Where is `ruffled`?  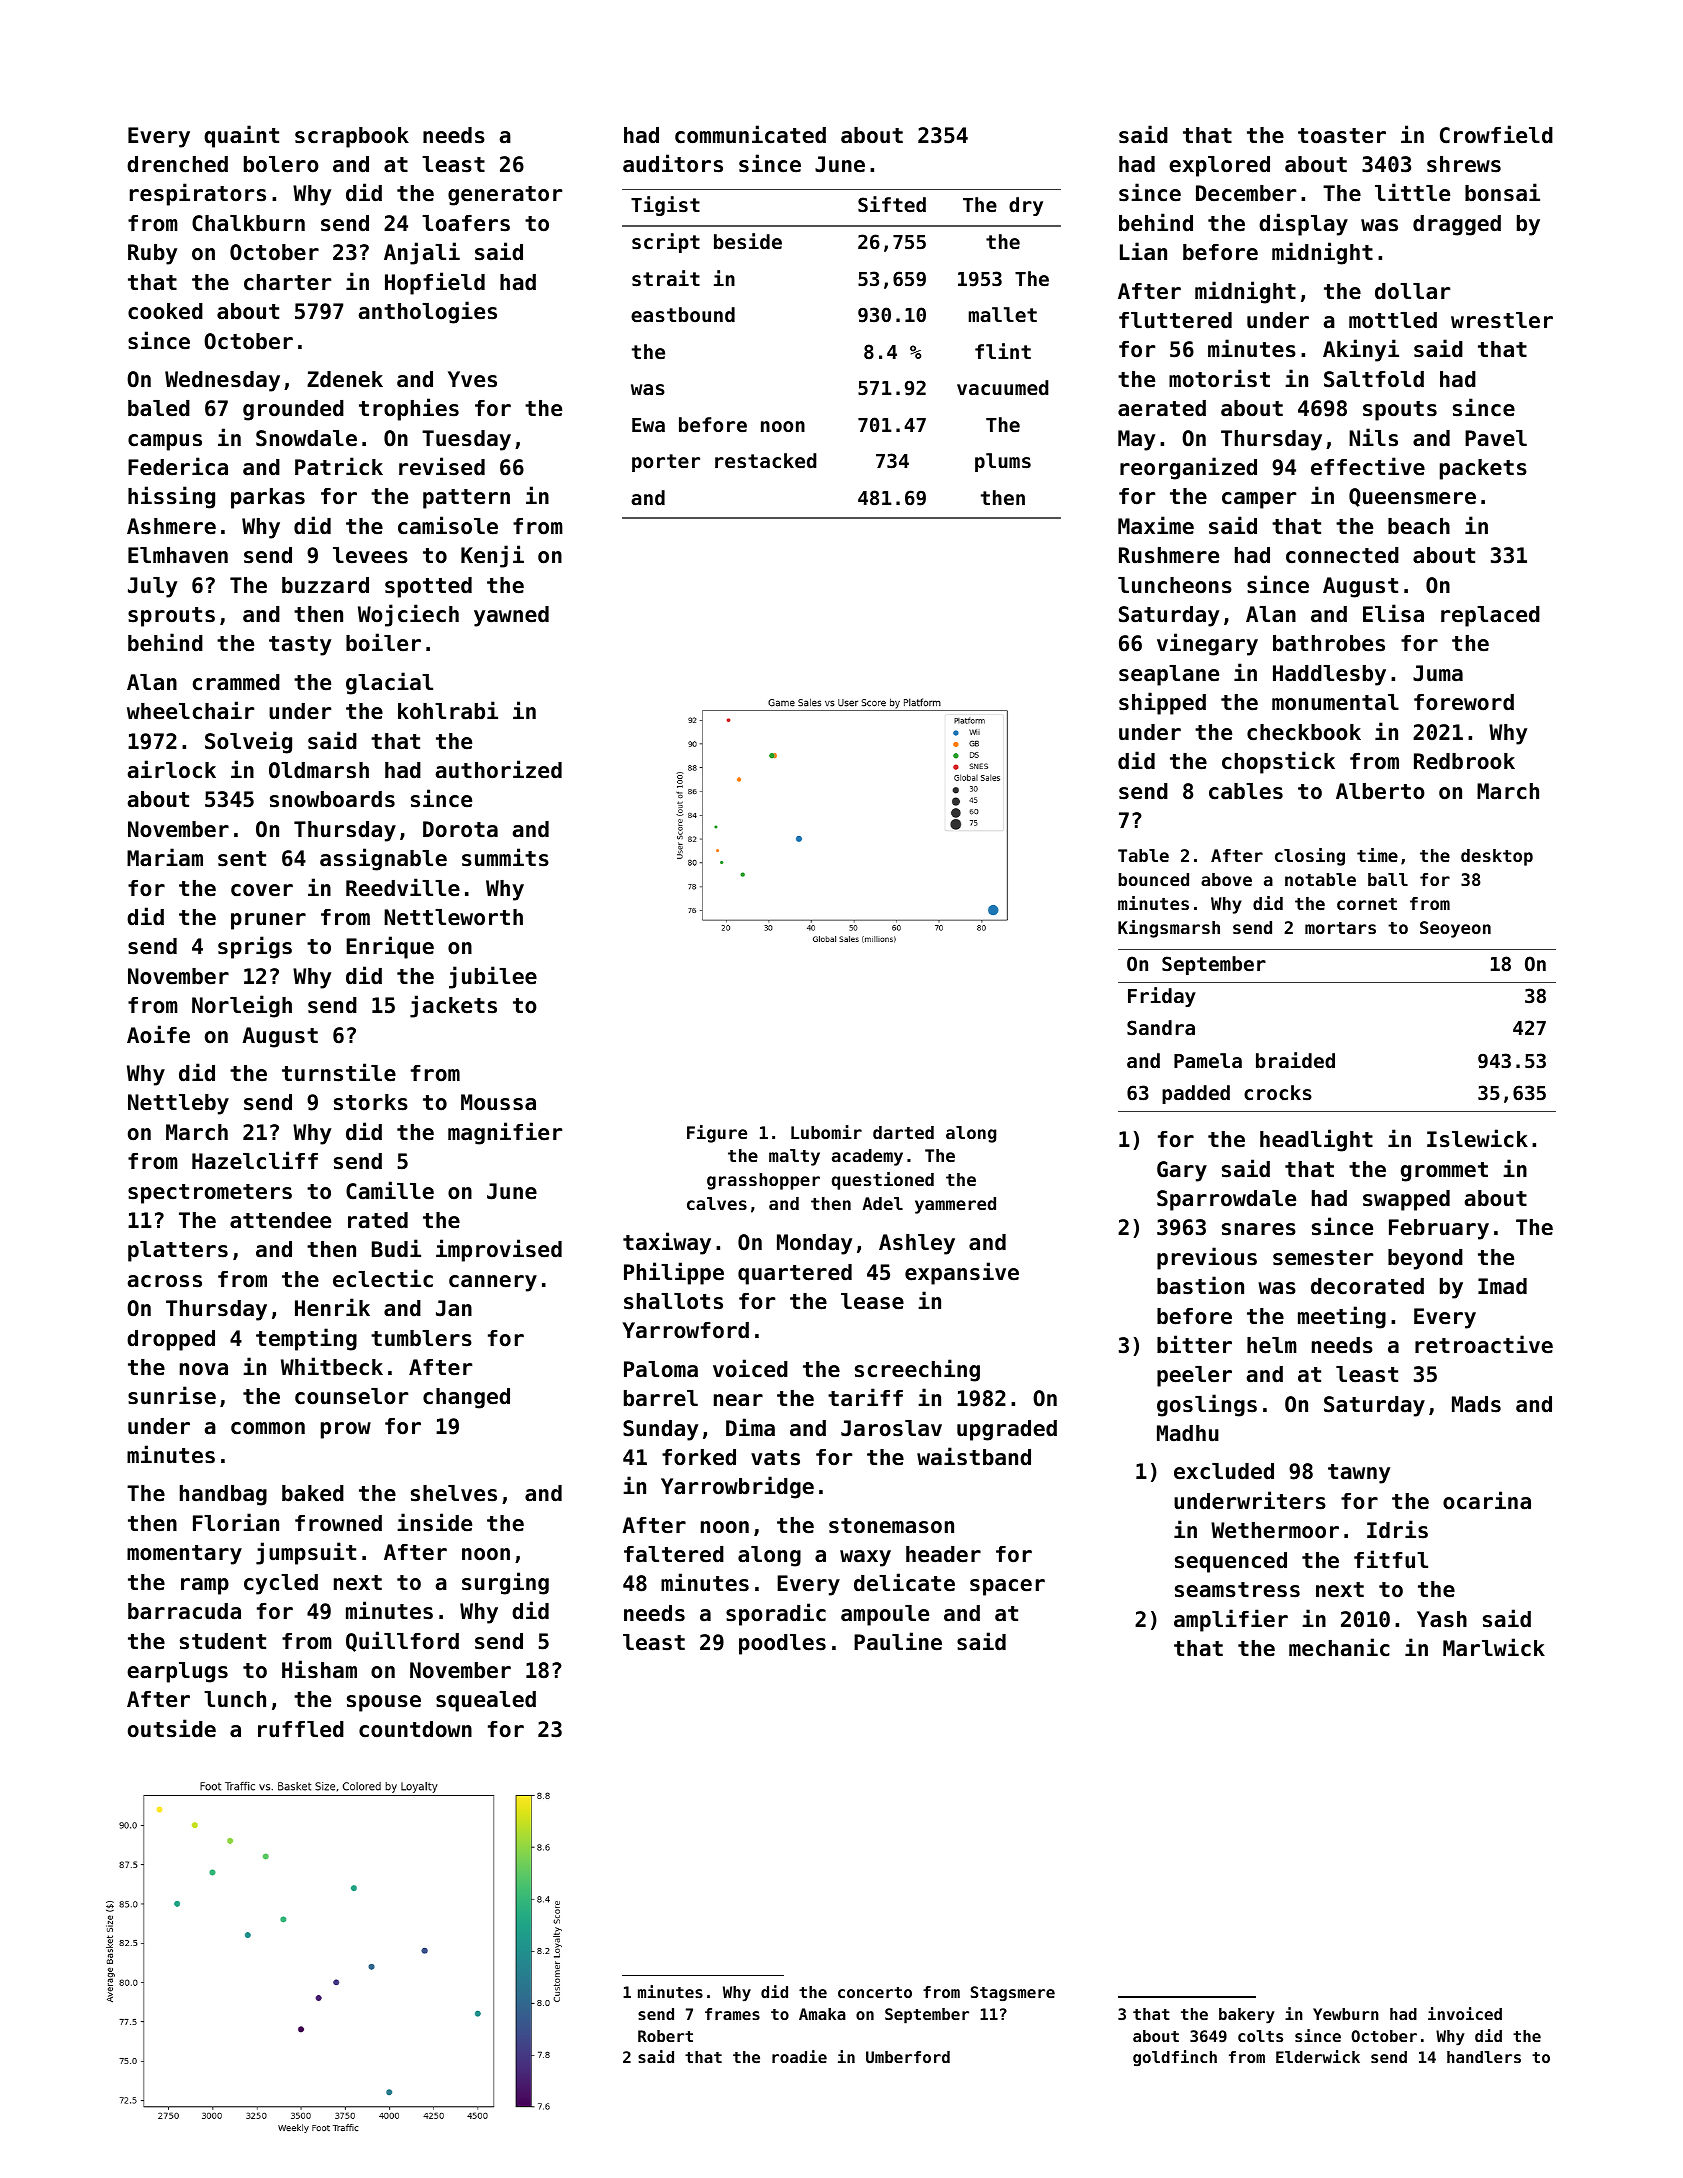 ruffled is located at coordinates (301, 1729).
